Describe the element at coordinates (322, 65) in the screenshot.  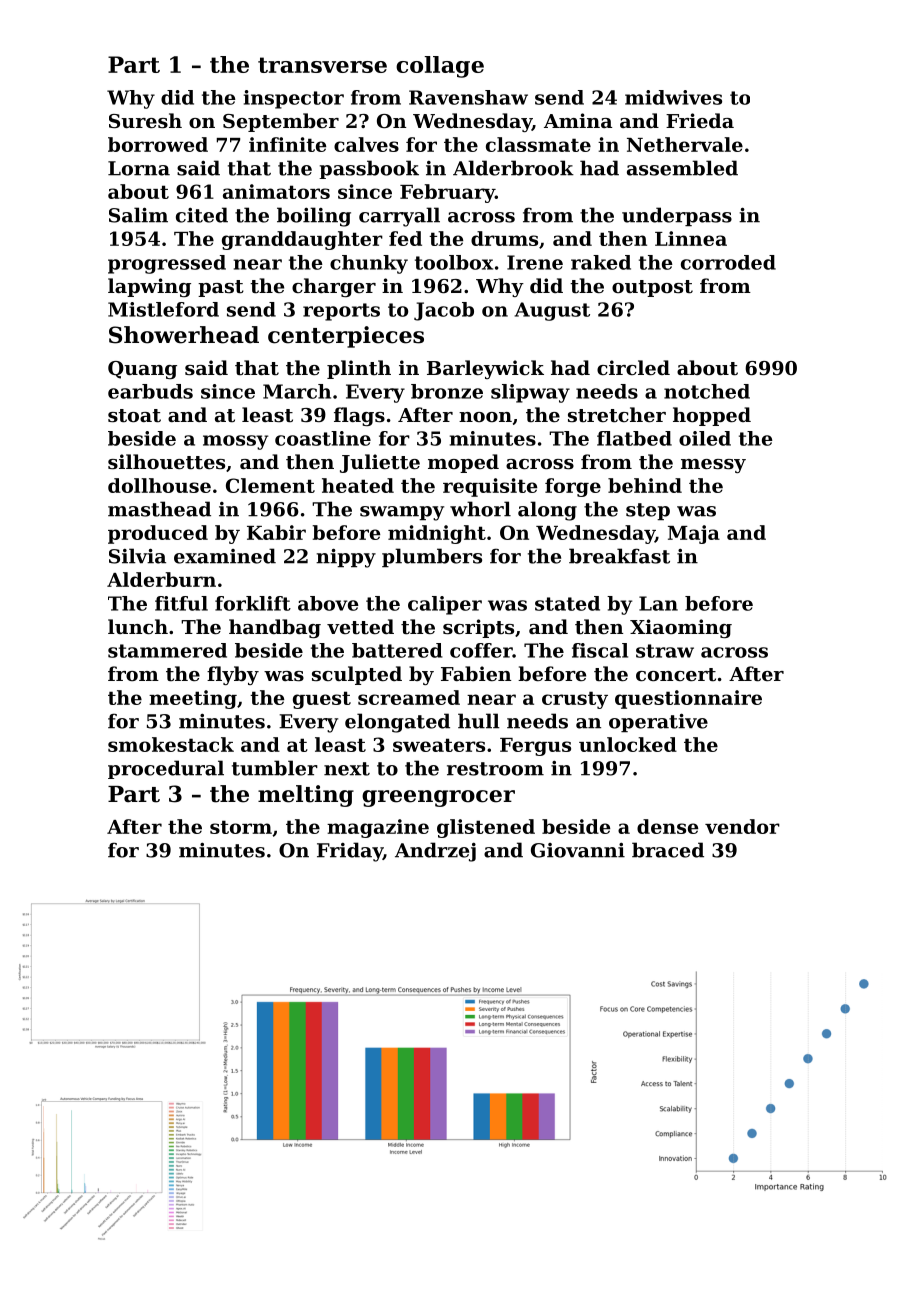
I see `transverse` at that location.
